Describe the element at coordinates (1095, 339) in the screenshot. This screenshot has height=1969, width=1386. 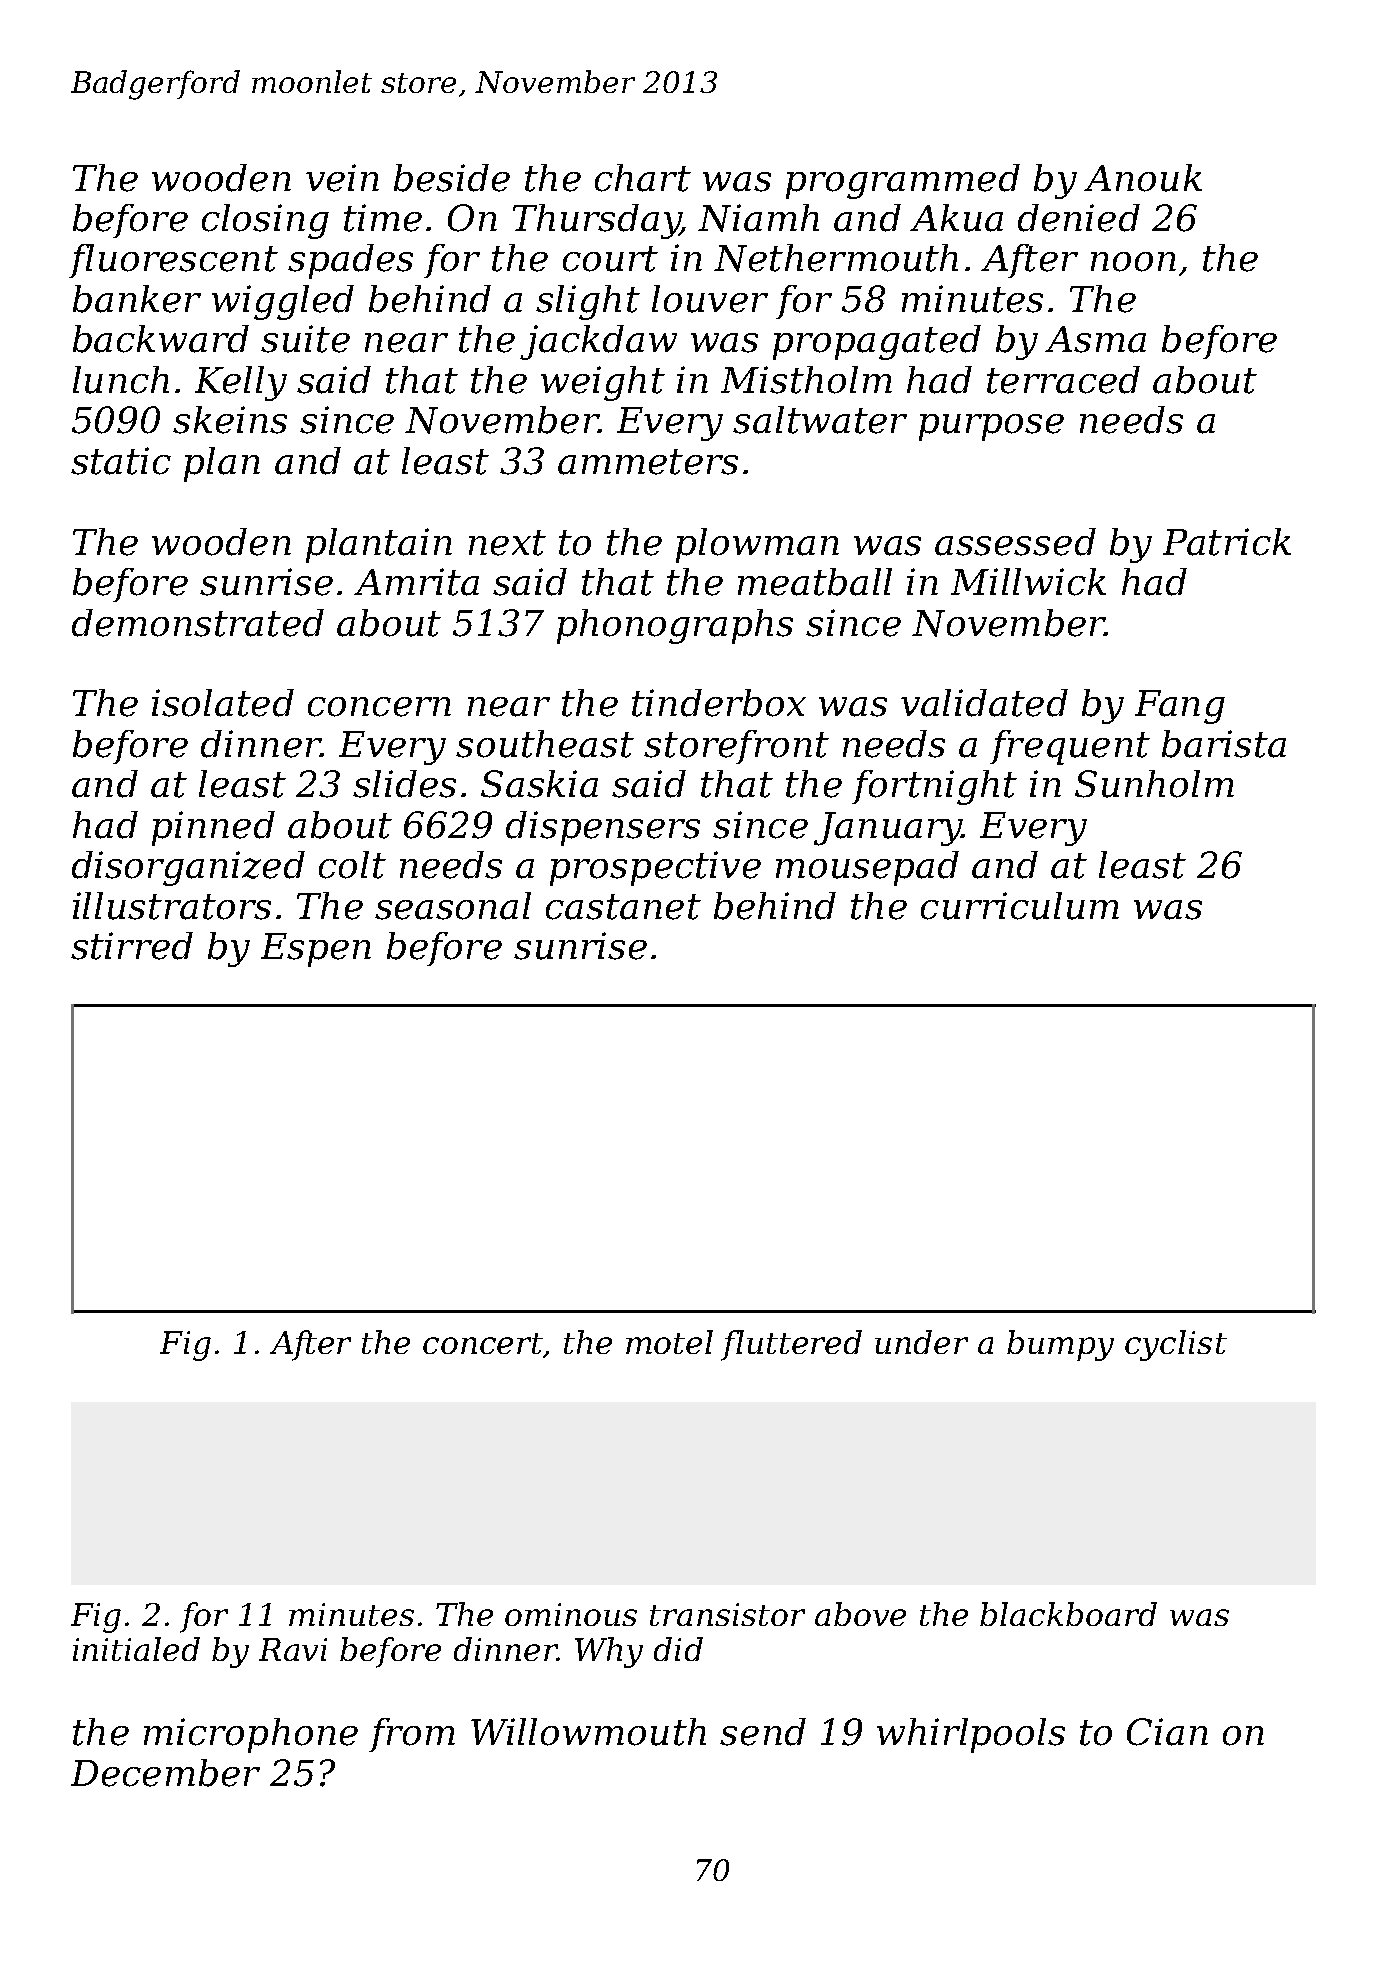
I see `Asma` at that location.
